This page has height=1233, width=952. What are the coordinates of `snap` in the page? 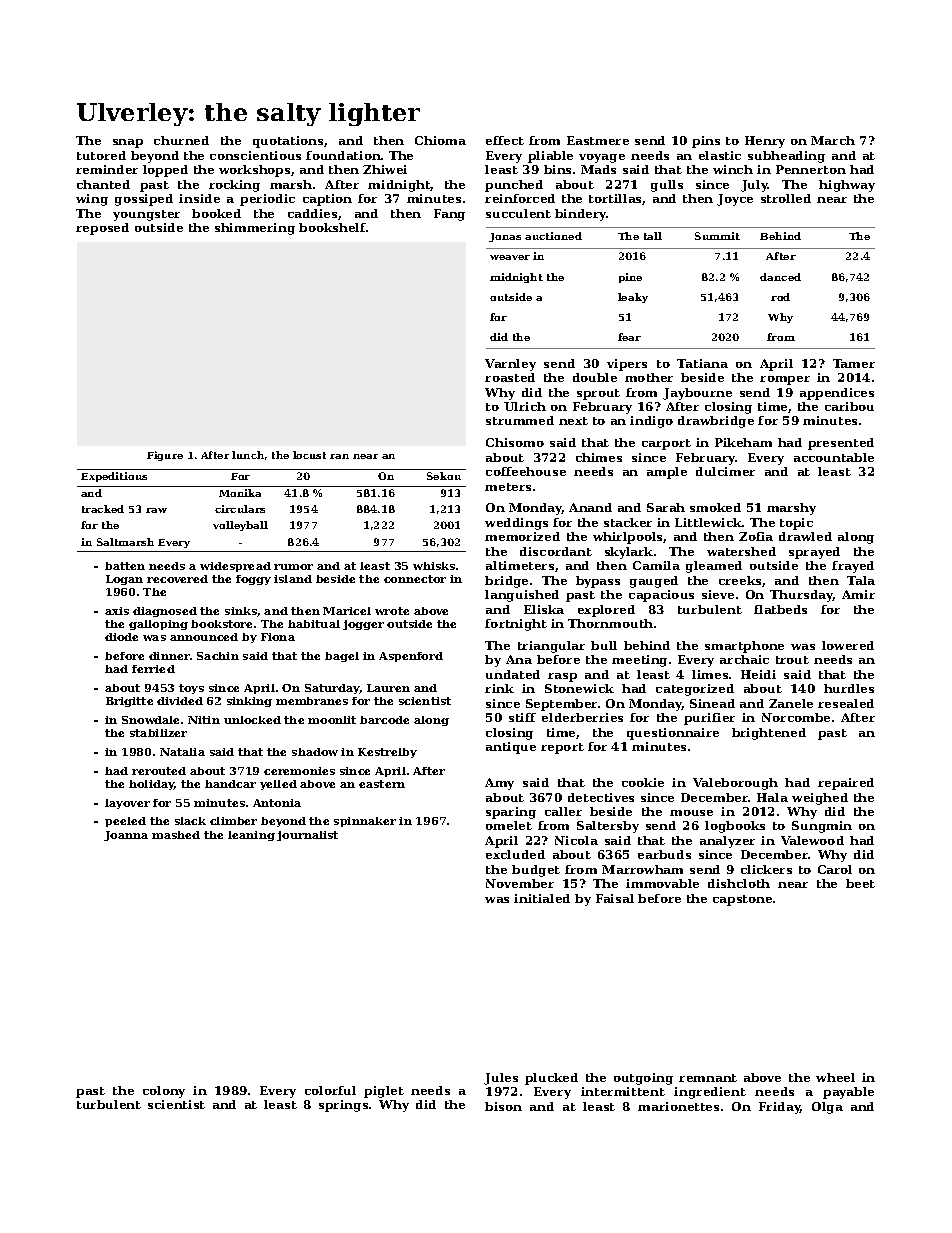 It's located at (128, 143).
